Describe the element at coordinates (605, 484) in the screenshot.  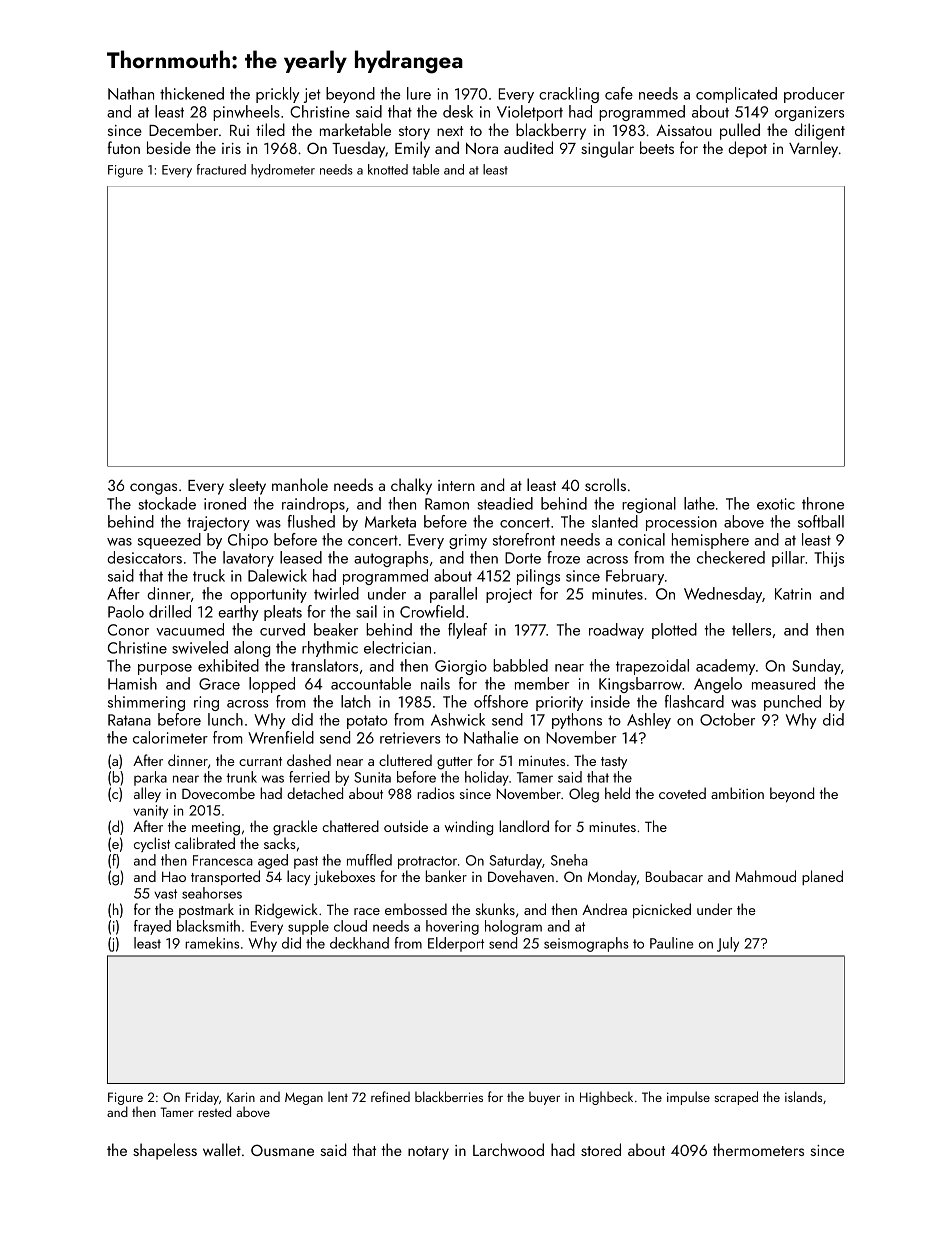
I see `scrolls` at that location.
